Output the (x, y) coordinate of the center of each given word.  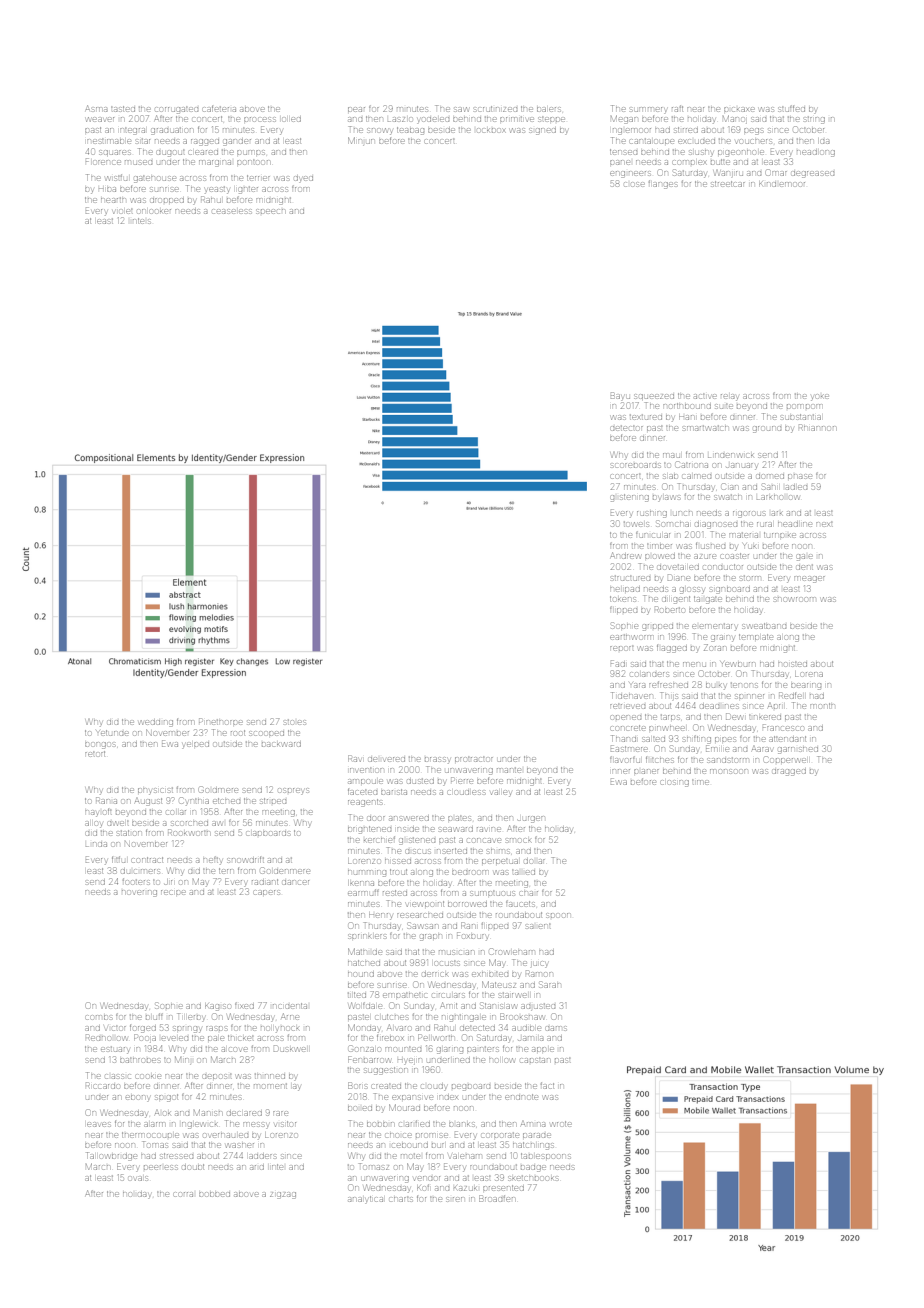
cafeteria (219, 109)
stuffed (791, 109)
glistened (417, 841)
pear (356, 109)
